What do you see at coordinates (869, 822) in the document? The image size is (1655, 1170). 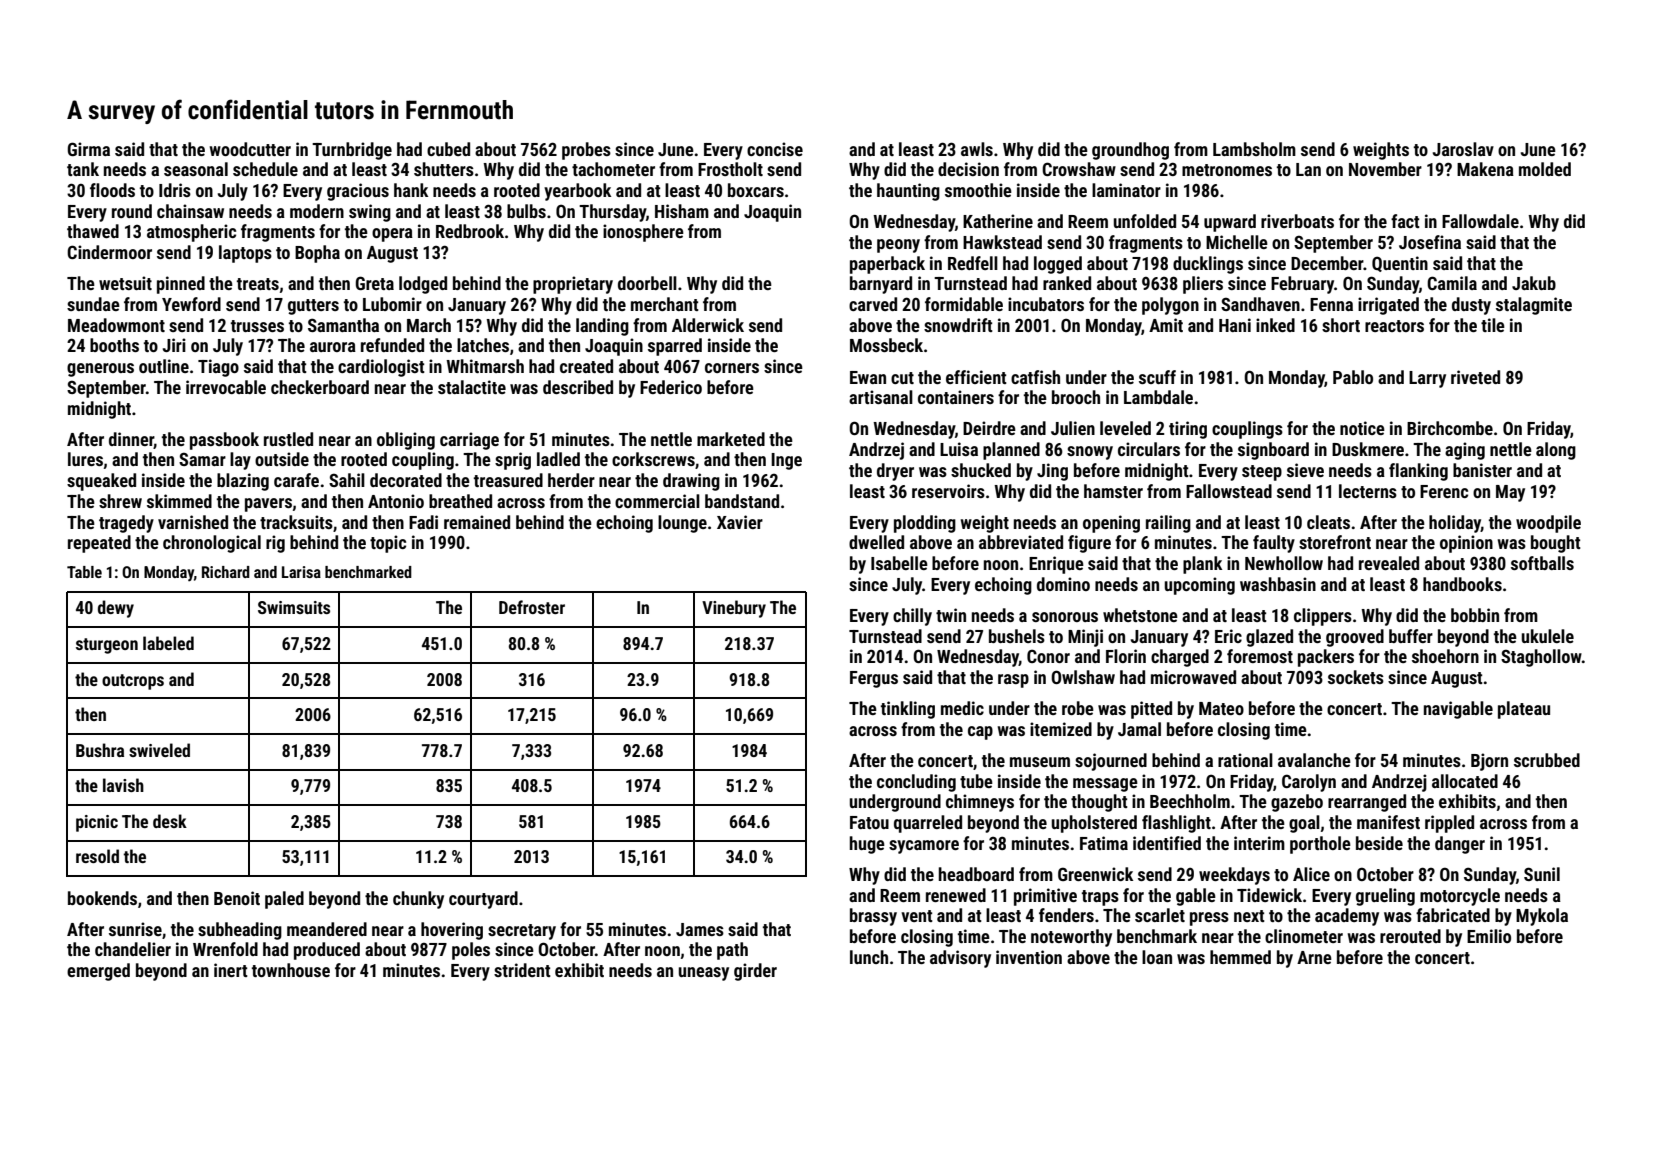 I see `Fatou` at bounding box center [869, 822].
